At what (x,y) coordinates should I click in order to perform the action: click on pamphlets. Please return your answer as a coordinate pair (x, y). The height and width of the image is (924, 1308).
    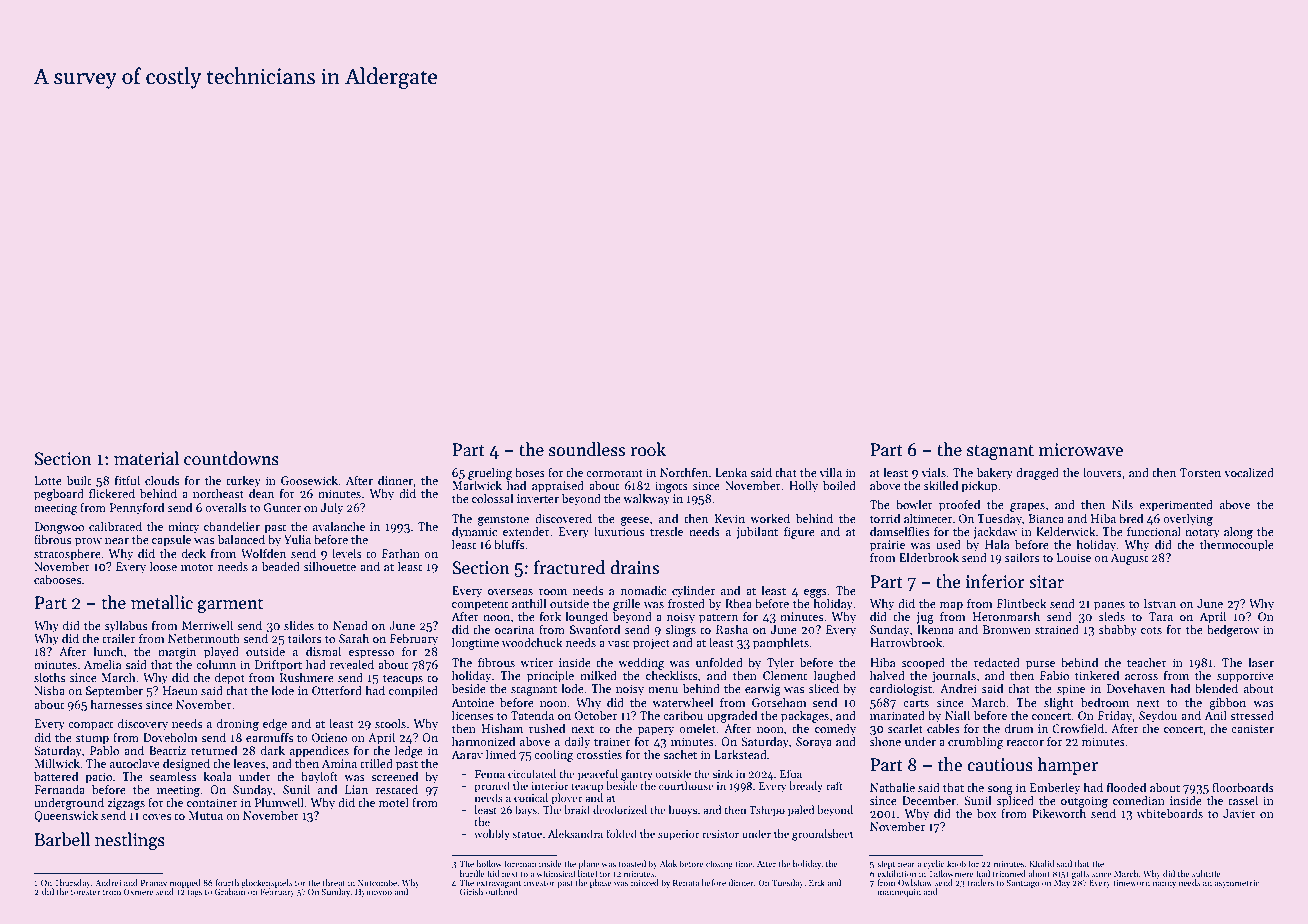
    Looking at the image, I should click on (781, 643).
